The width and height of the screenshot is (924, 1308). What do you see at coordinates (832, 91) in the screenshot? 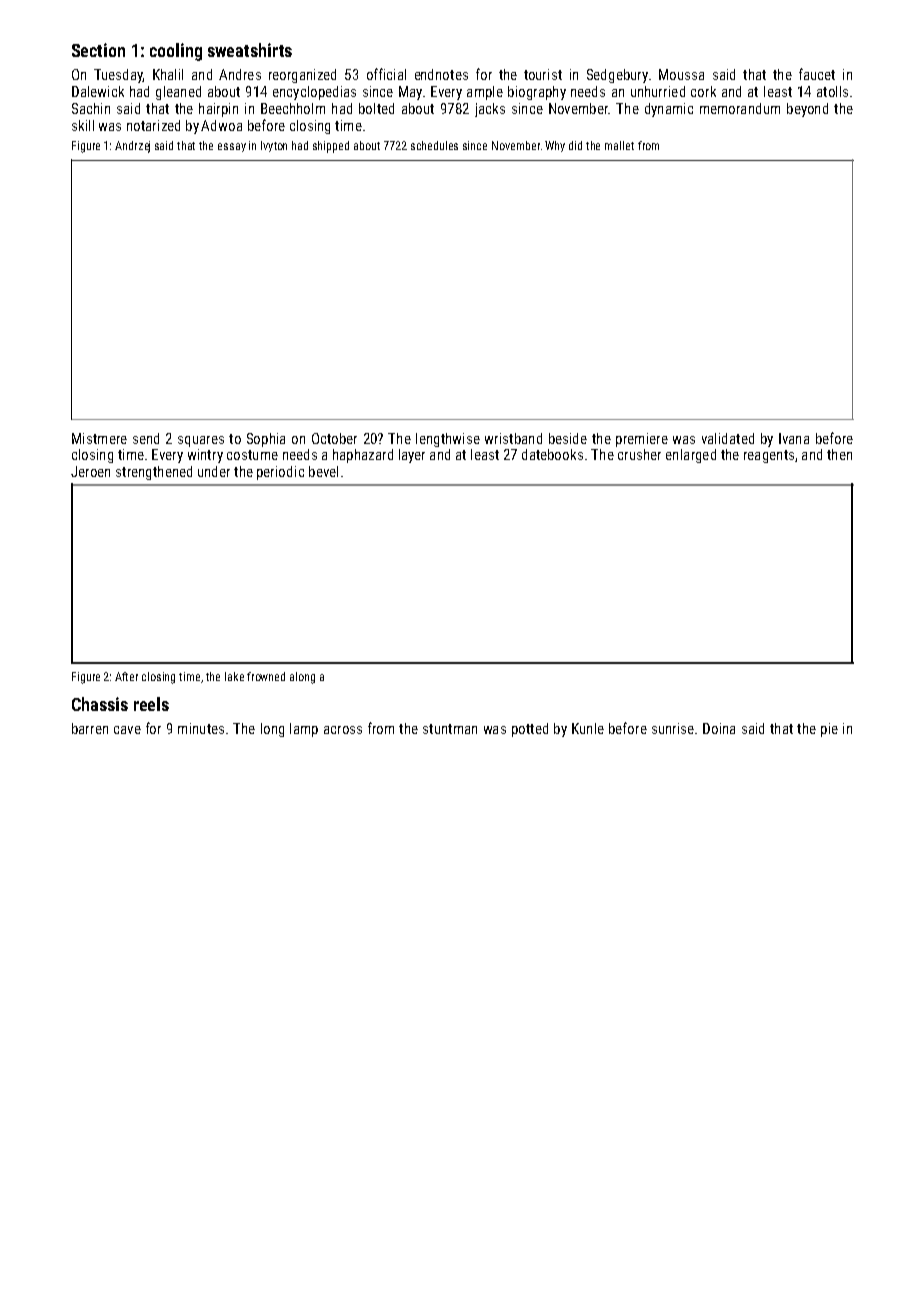
I see `atolls` at bounding box center [832, 91].
